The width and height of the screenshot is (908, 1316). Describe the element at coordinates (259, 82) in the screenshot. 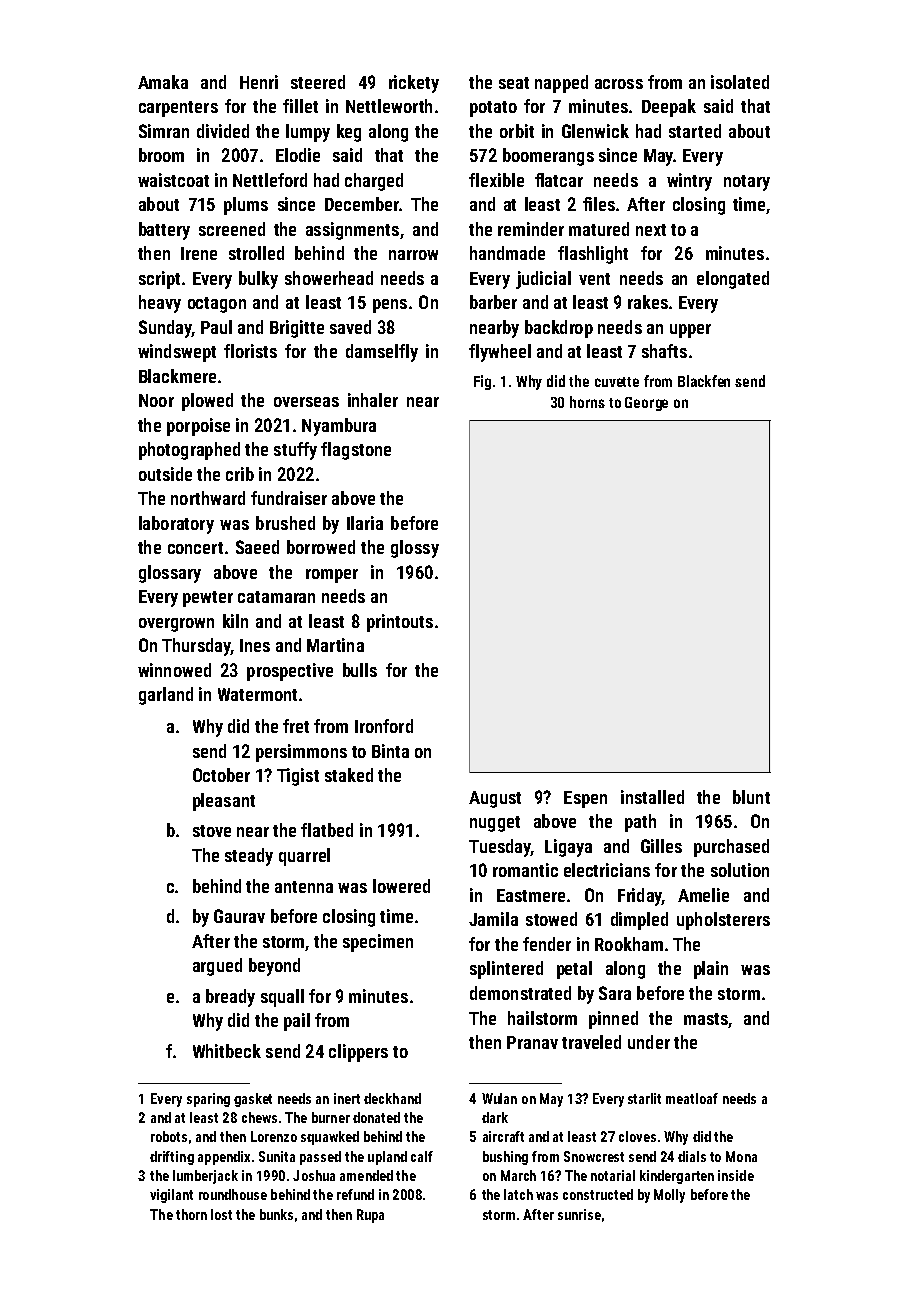

I see `Henri` at that location.
